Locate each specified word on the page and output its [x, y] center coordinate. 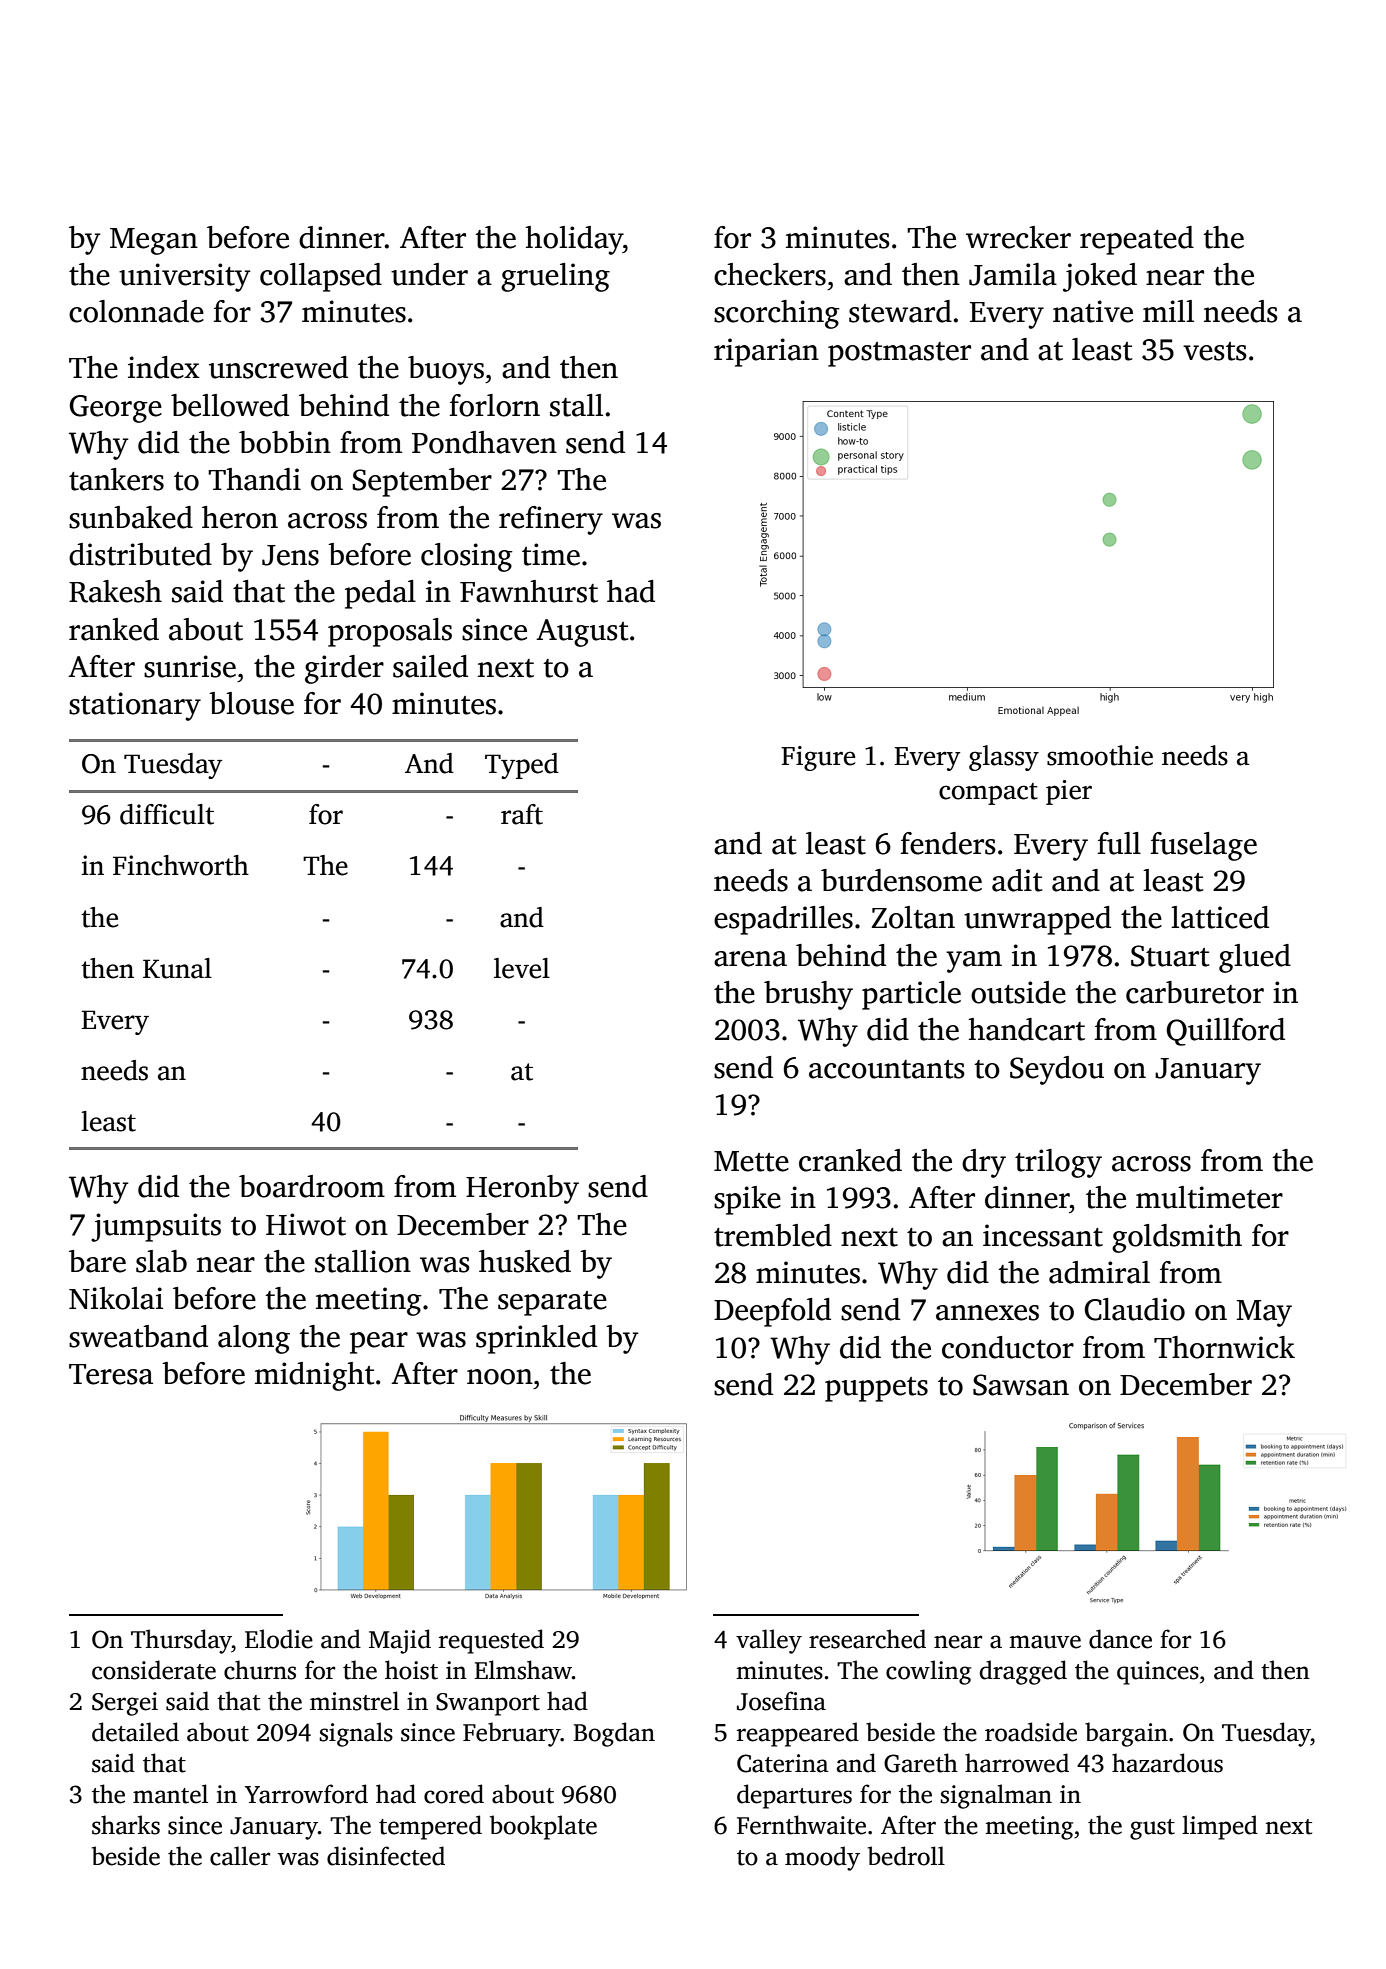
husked [525, 1261]
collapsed [321, 277]
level [522, 968]
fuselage [1204, 846]
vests [1215, 351]
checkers [770, 274]
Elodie [279, 1639]
